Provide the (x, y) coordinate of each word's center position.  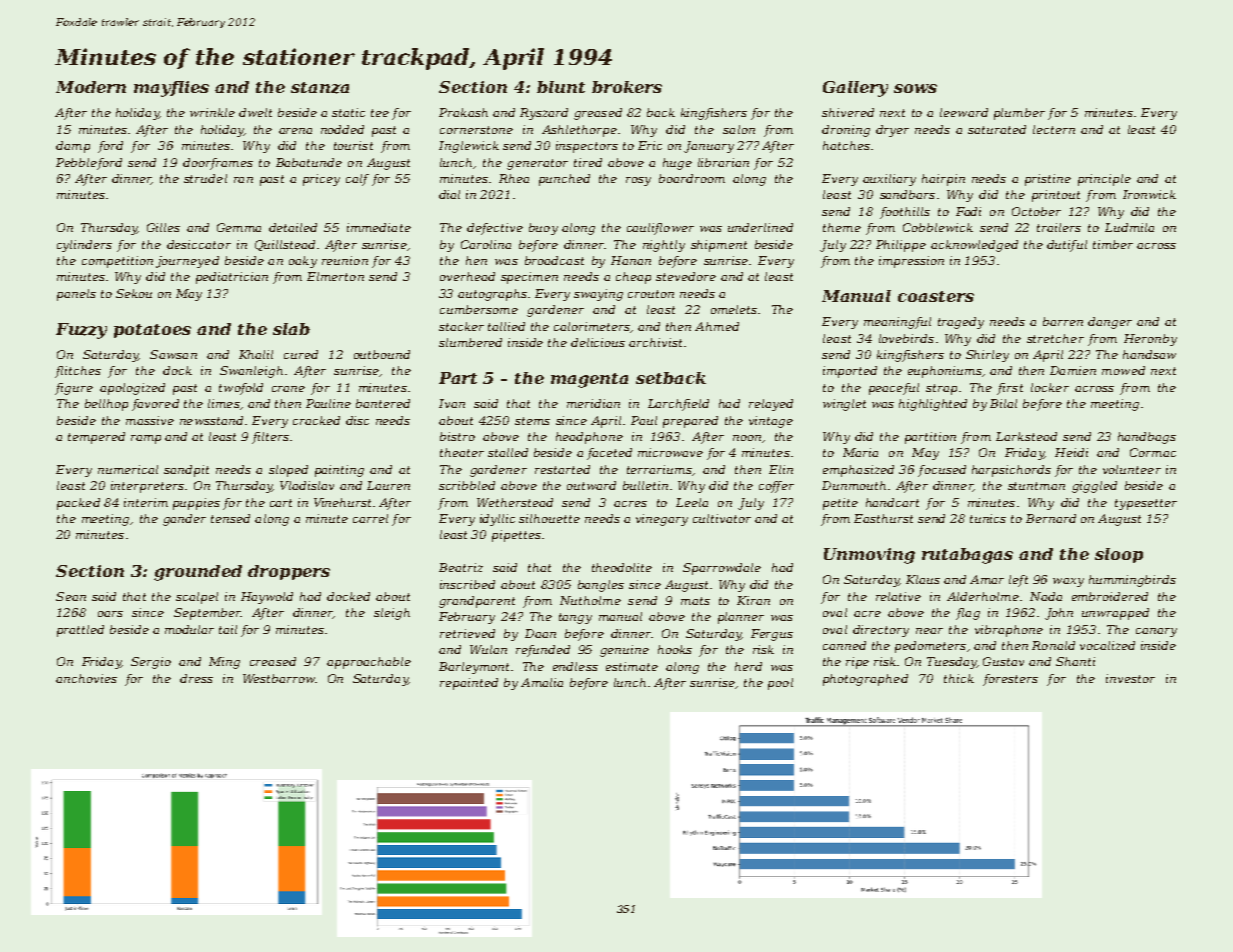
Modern (91, 87)
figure (74, 389)
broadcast (554, 260)
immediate (379, 227)
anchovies (86, 678)
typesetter (1146, 504)
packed (78, 504)
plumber (1019, 114)
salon (739, 129)
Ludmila (1129, 227)
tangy (575, 618)
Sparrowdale (722, 569)
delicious (598, 342)
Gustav (1003, 661)
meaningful (897, 323)
